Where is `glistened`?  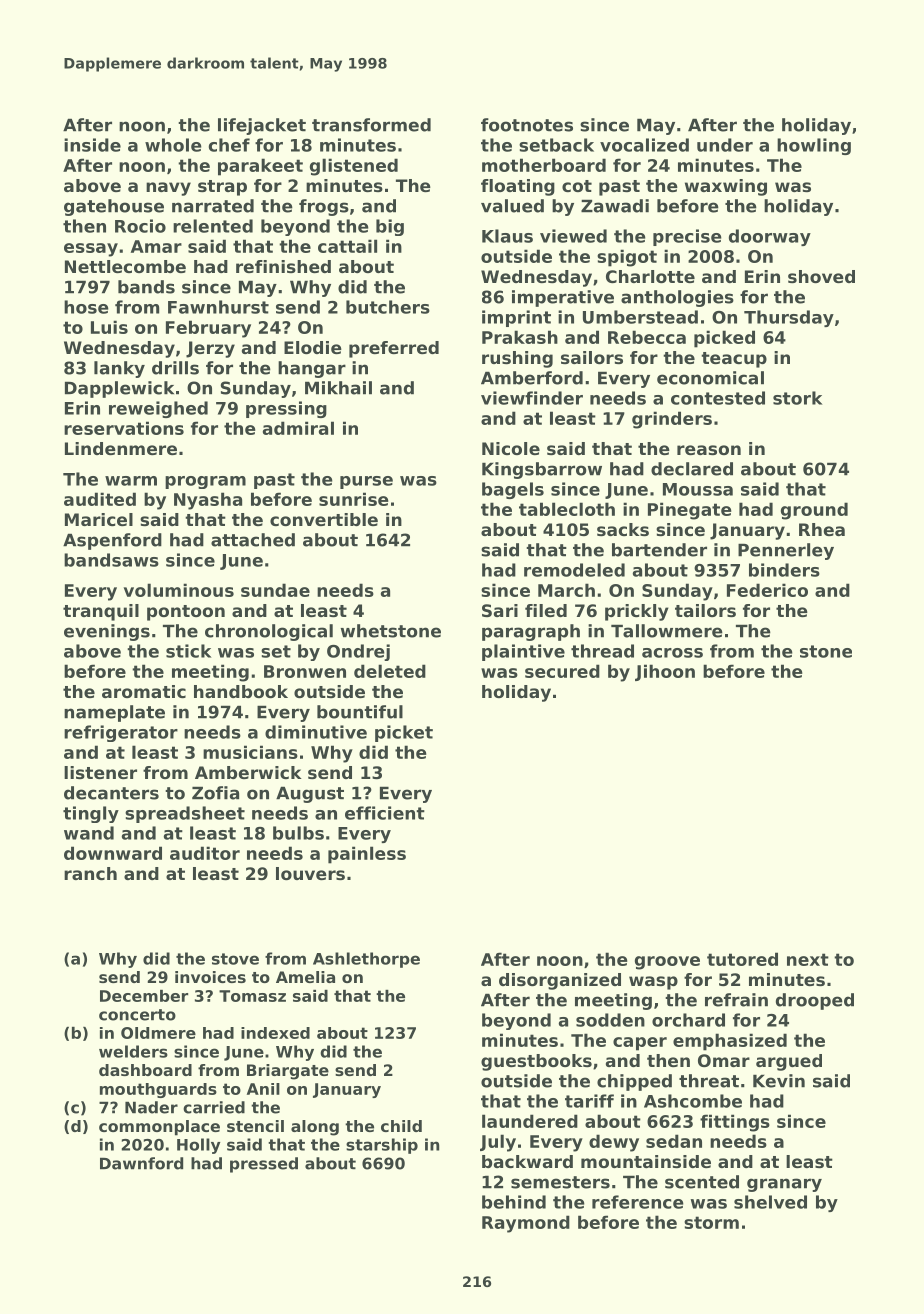 glistened is located at coordinates (354, 167).
